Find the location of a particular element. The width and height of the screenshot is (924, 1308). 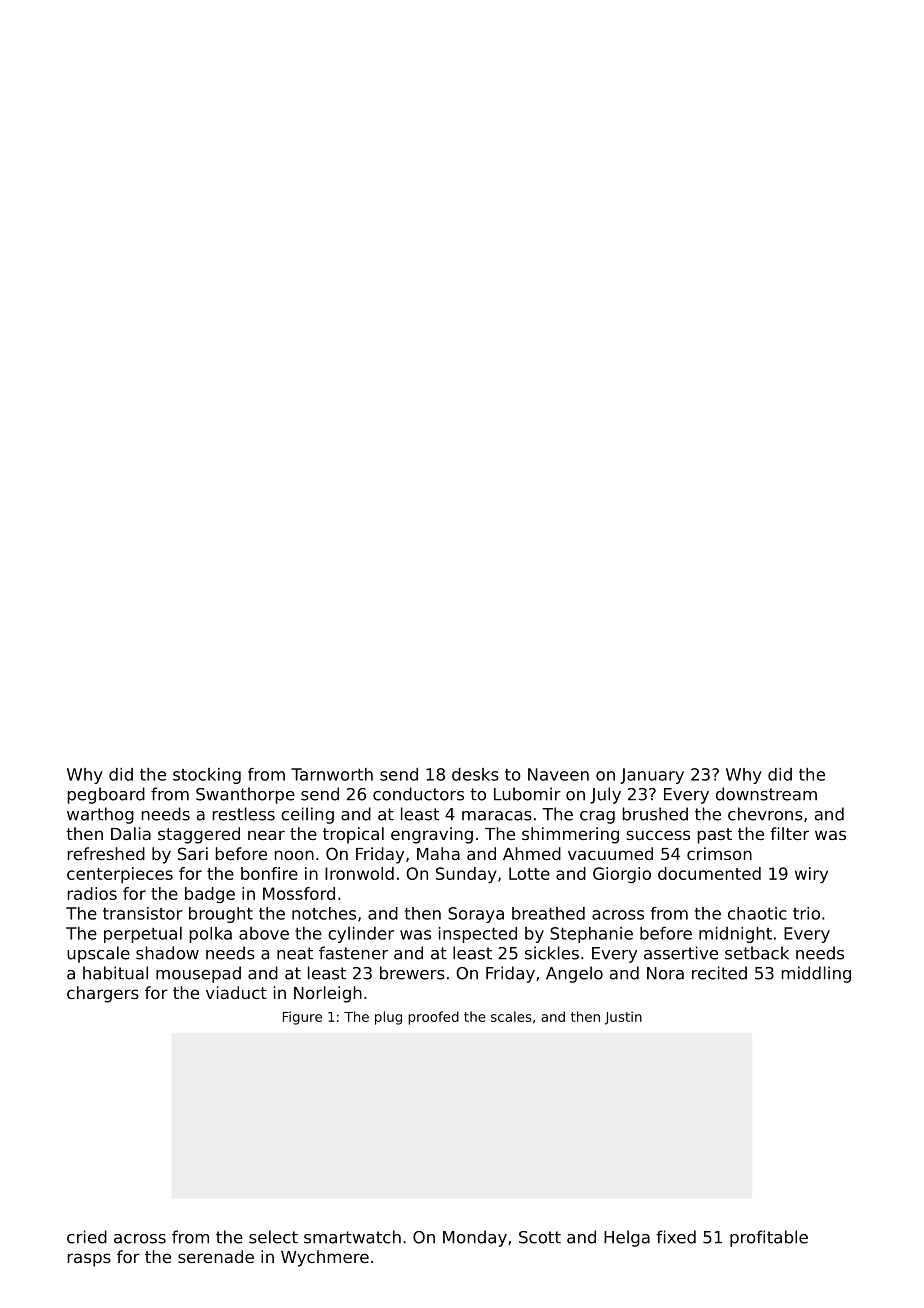

chargers is located at coordinates (103, 994).
